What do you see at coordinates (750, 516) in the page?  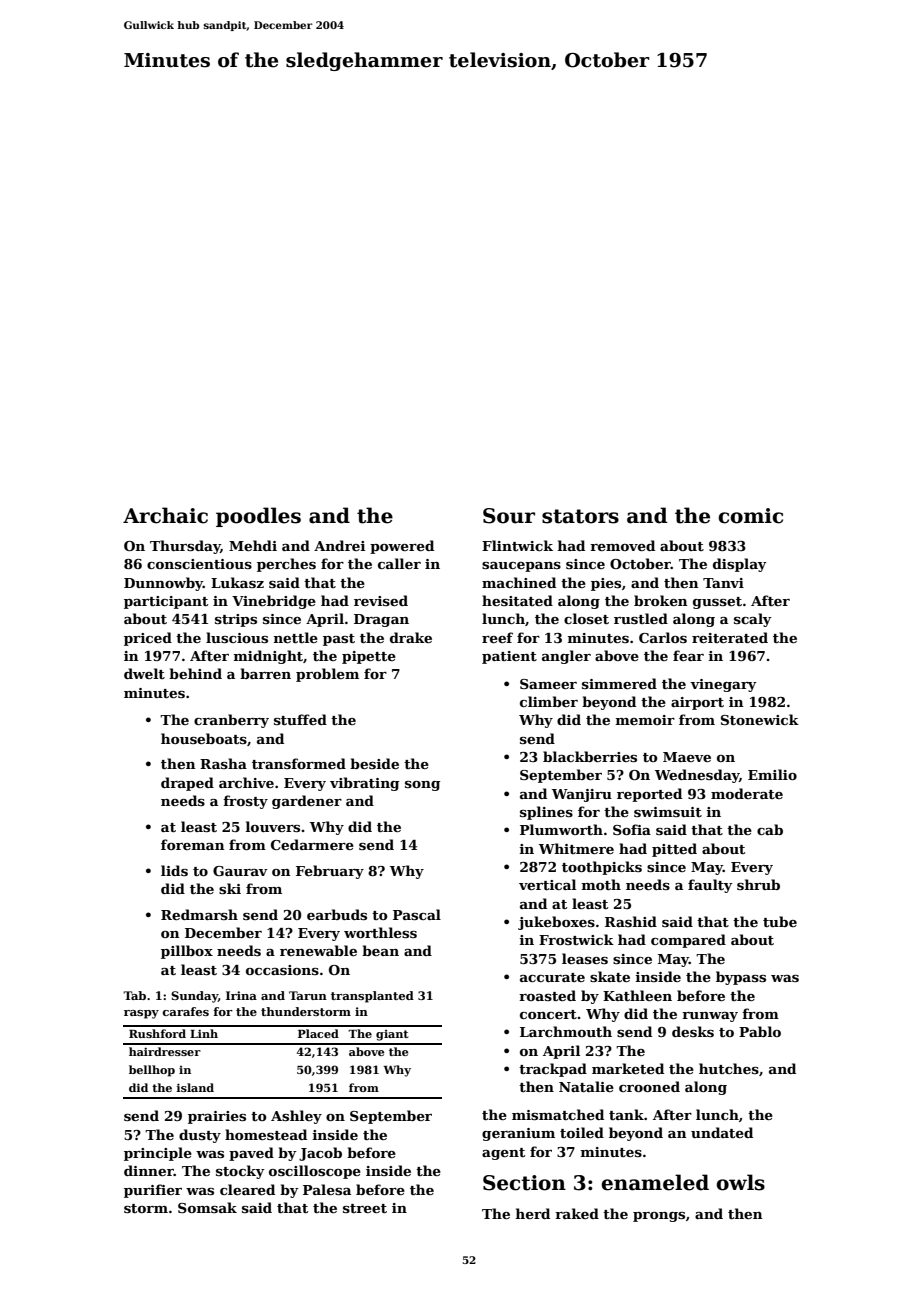 I see `comic` at bounding box center [750, 516].
